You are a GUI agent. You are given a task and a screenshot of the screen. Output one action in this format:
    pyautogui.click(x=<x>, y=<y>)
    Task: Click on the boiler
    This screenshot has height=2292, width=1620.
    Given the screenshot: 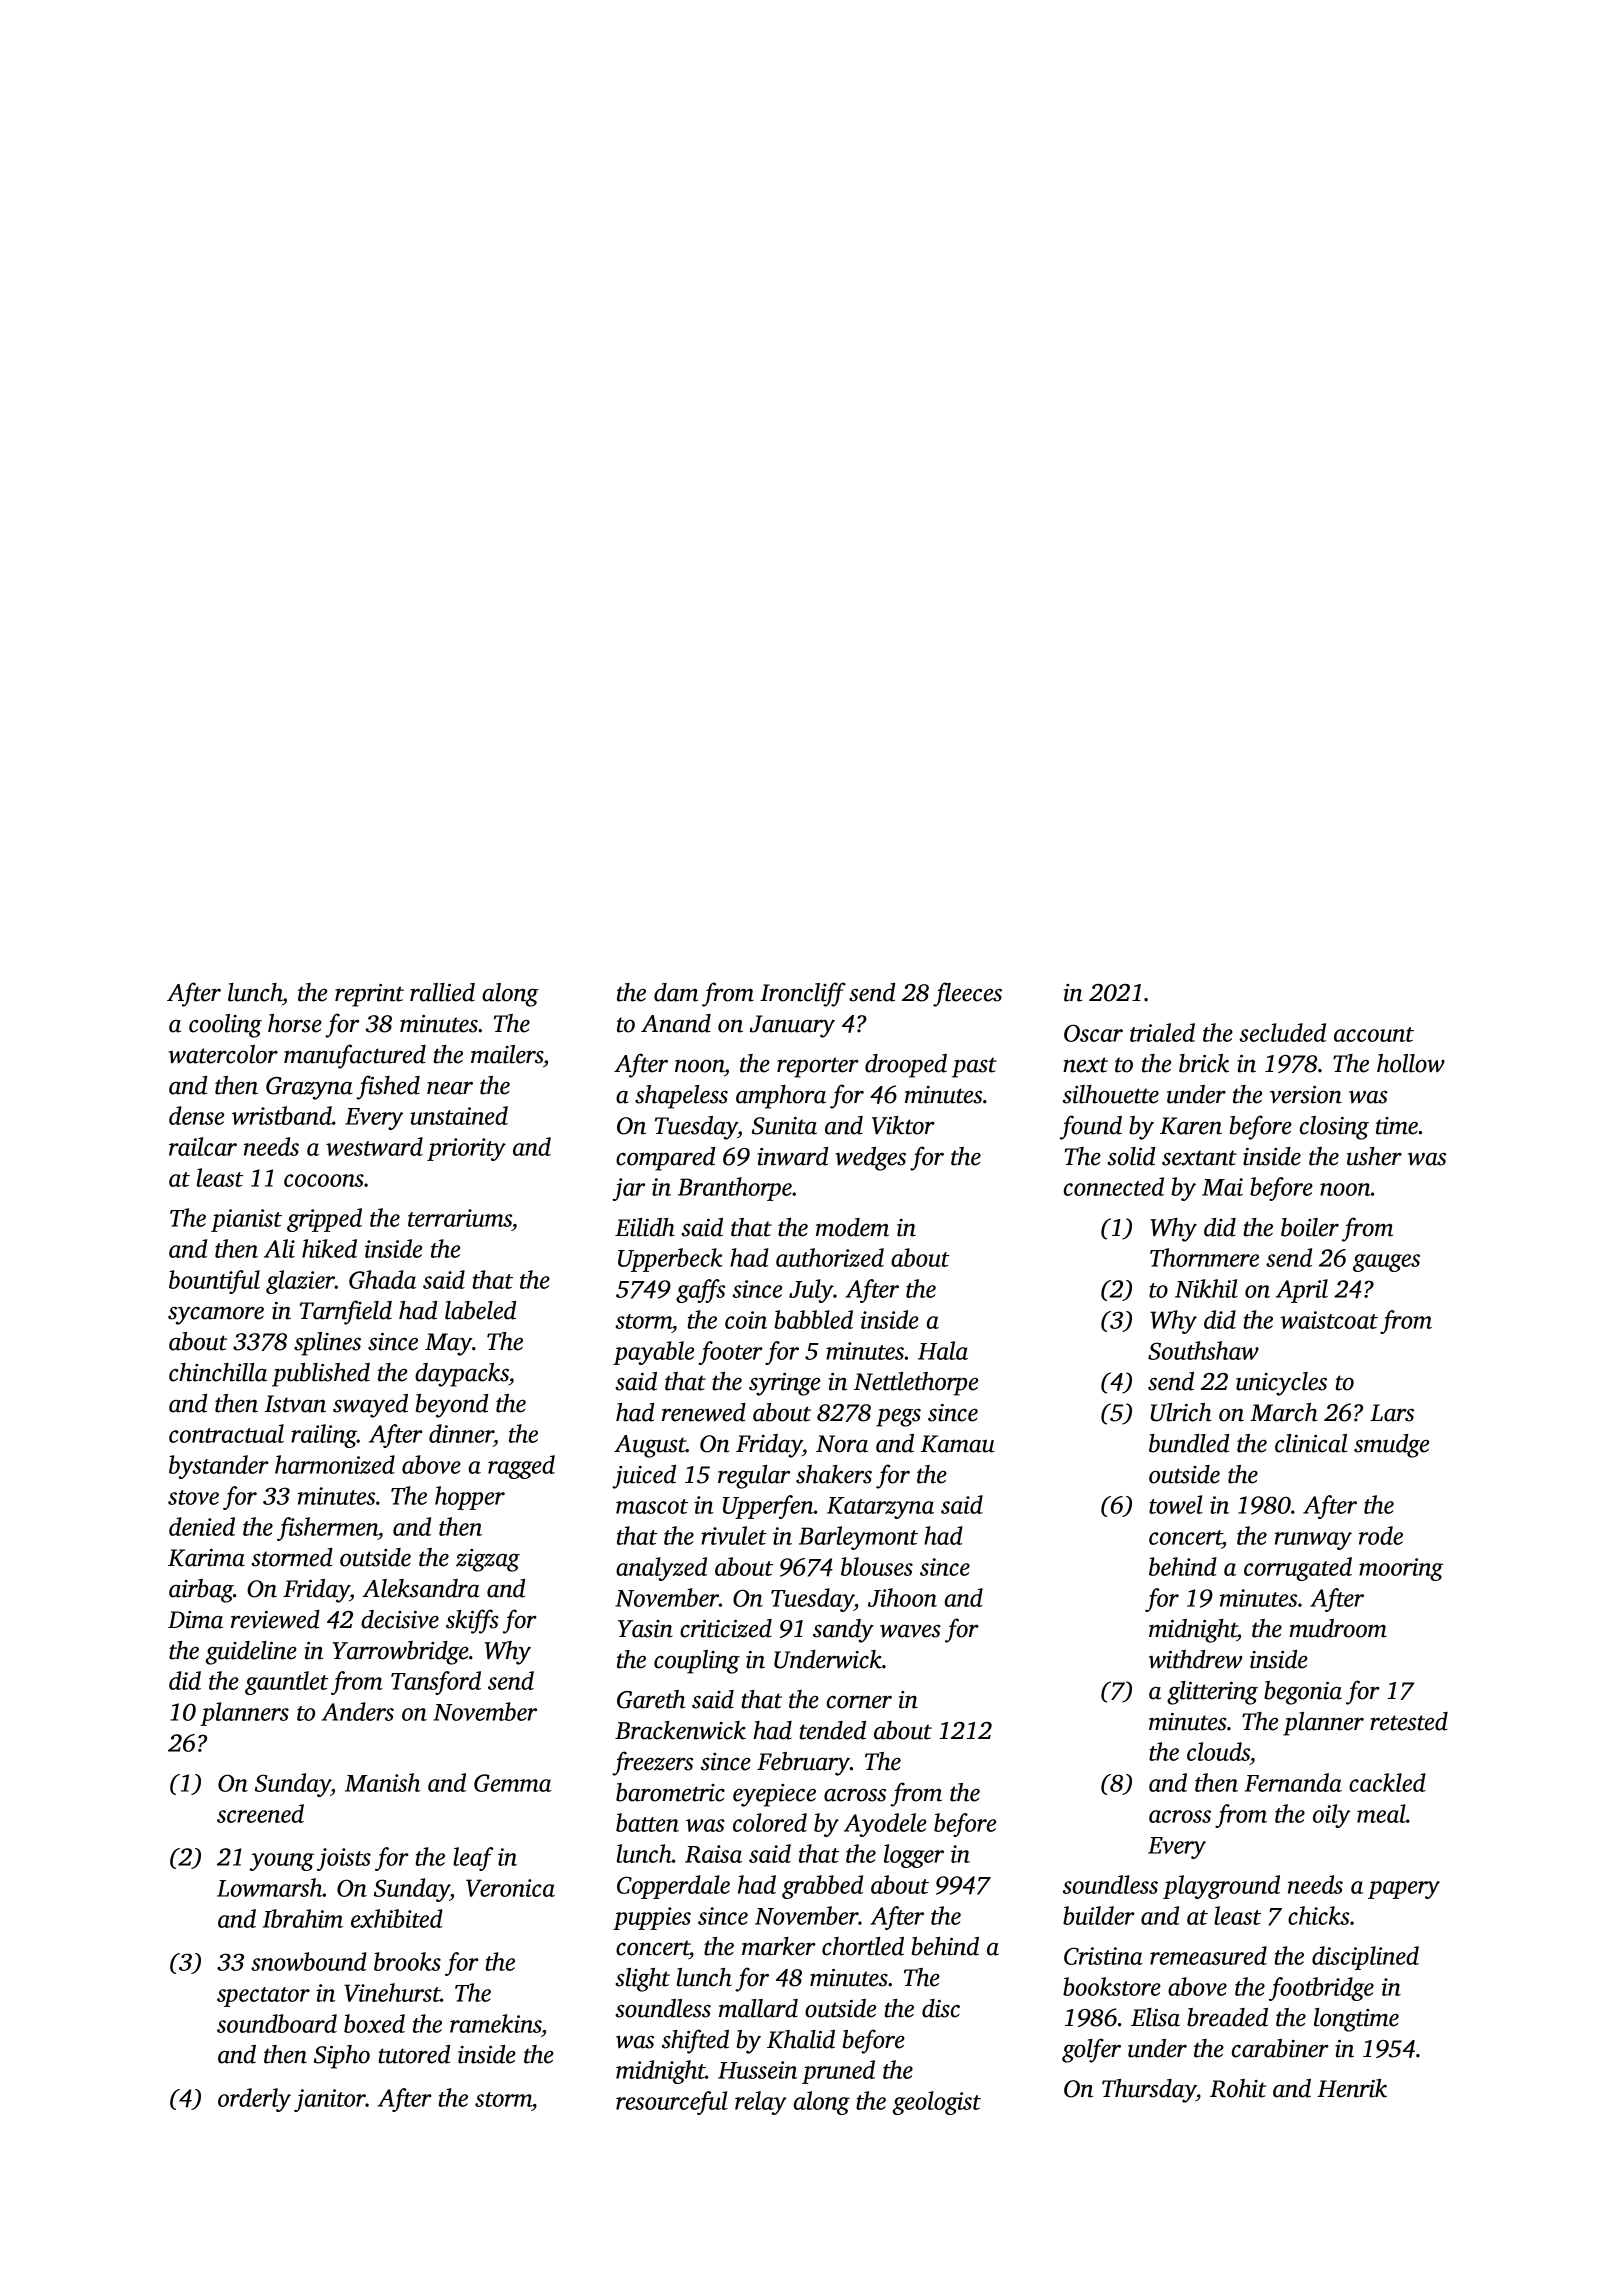 What is the action you would take?
    pyautogui.click(x=1310, y=1227)
